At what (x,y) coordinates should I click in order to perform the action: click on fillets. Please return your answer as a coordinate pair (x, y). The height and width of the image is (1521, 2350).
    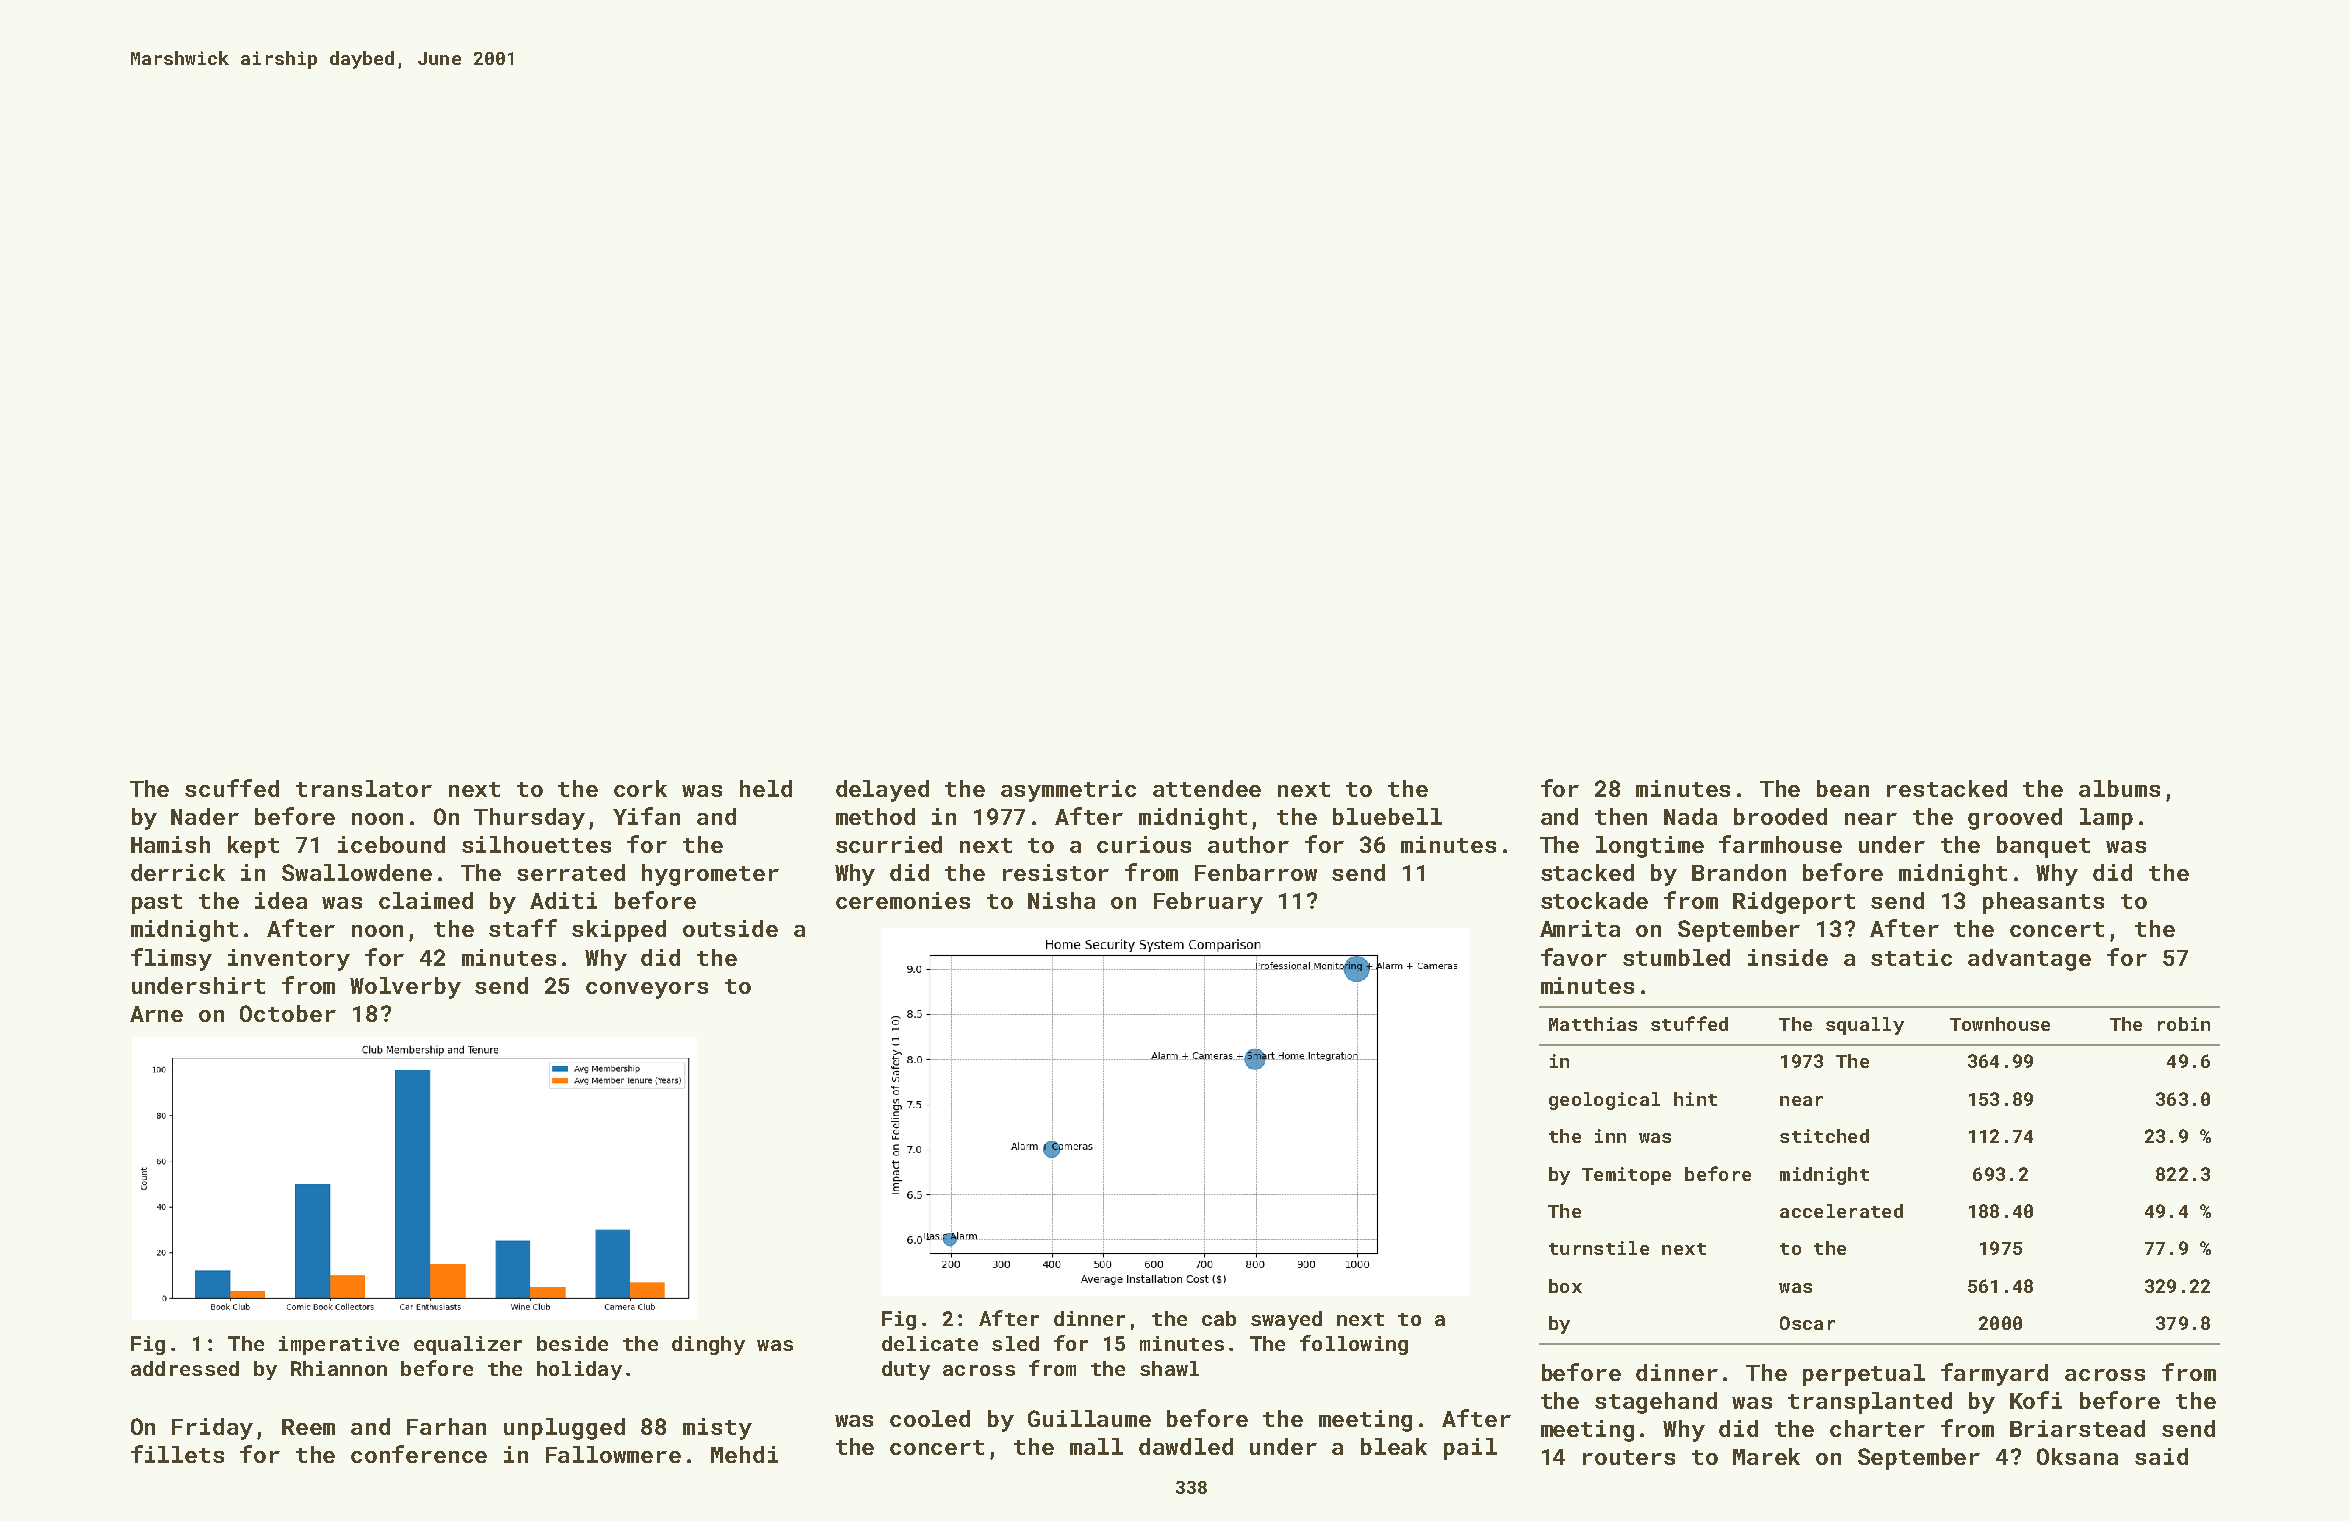
    Looking at the image, I should click on (177, 1454).
